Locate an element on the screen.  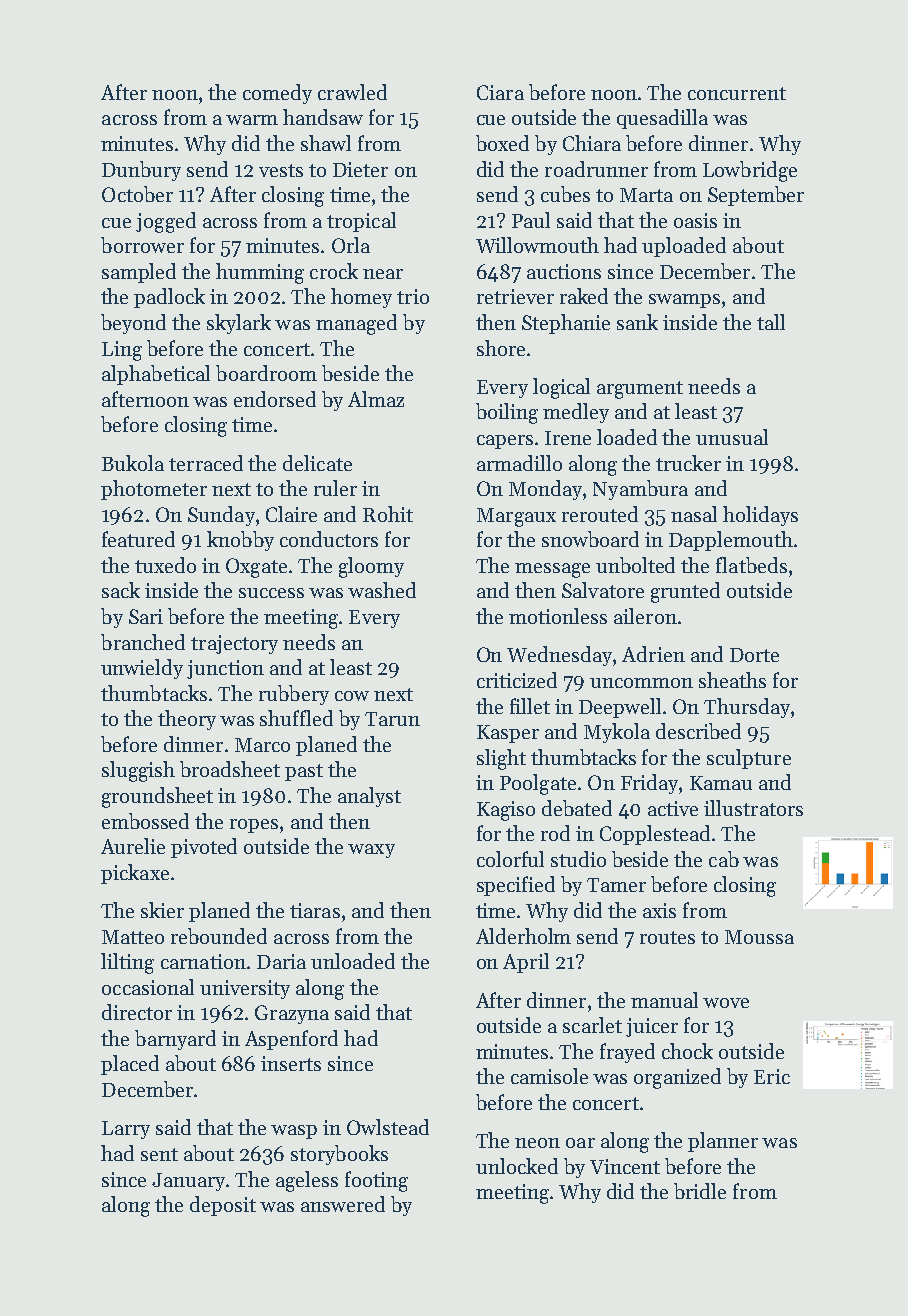
chock is located at coordinates (687, 1051).
